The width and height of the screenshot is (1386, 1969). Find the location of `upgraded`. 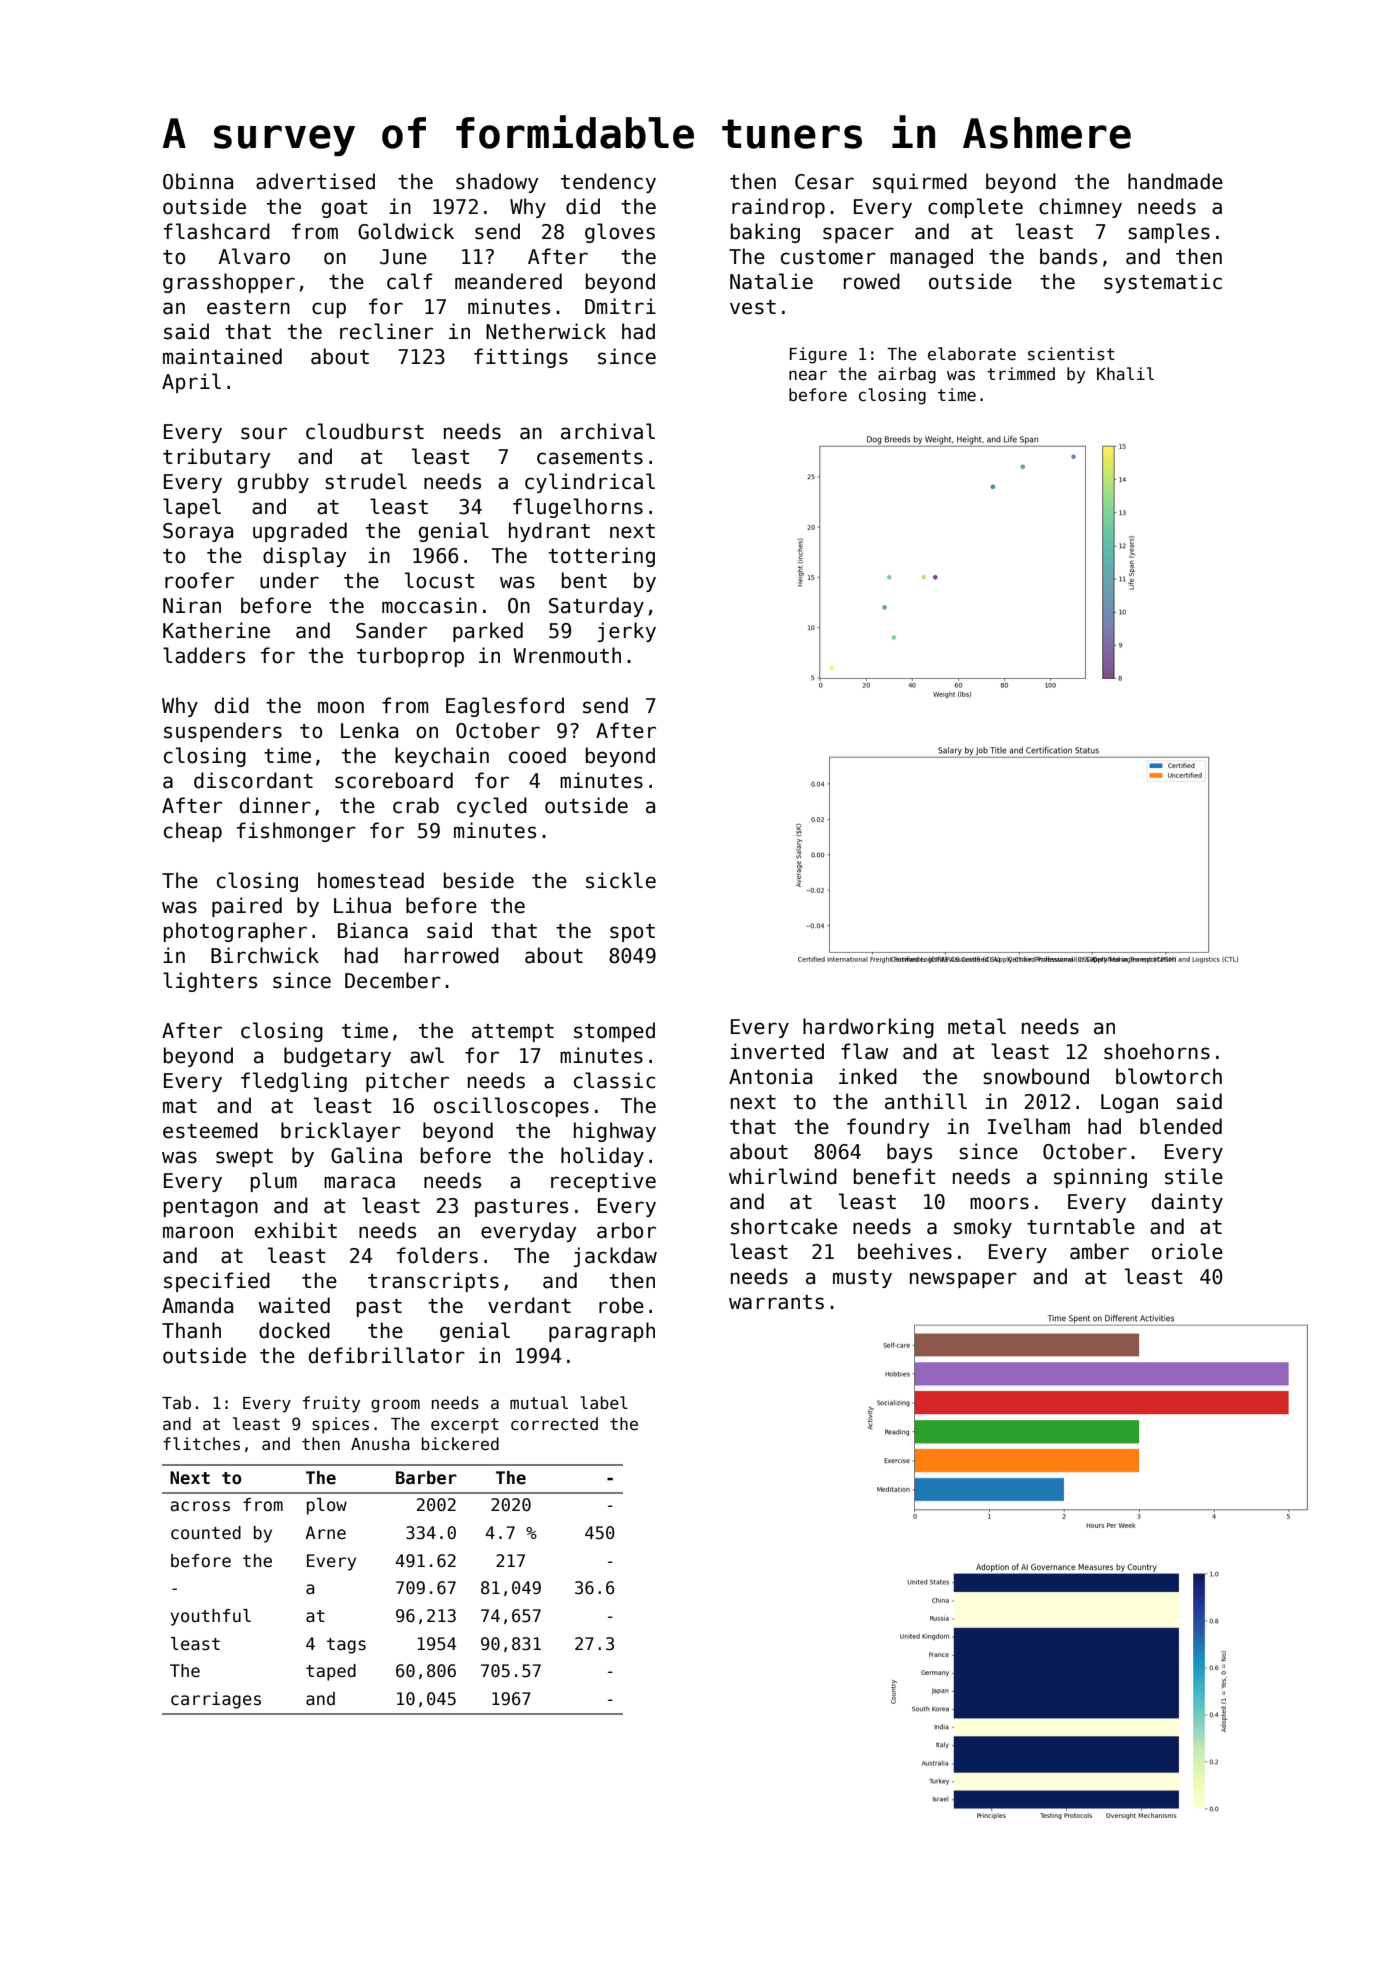

upgraded is located at coordinates (300, 532).
